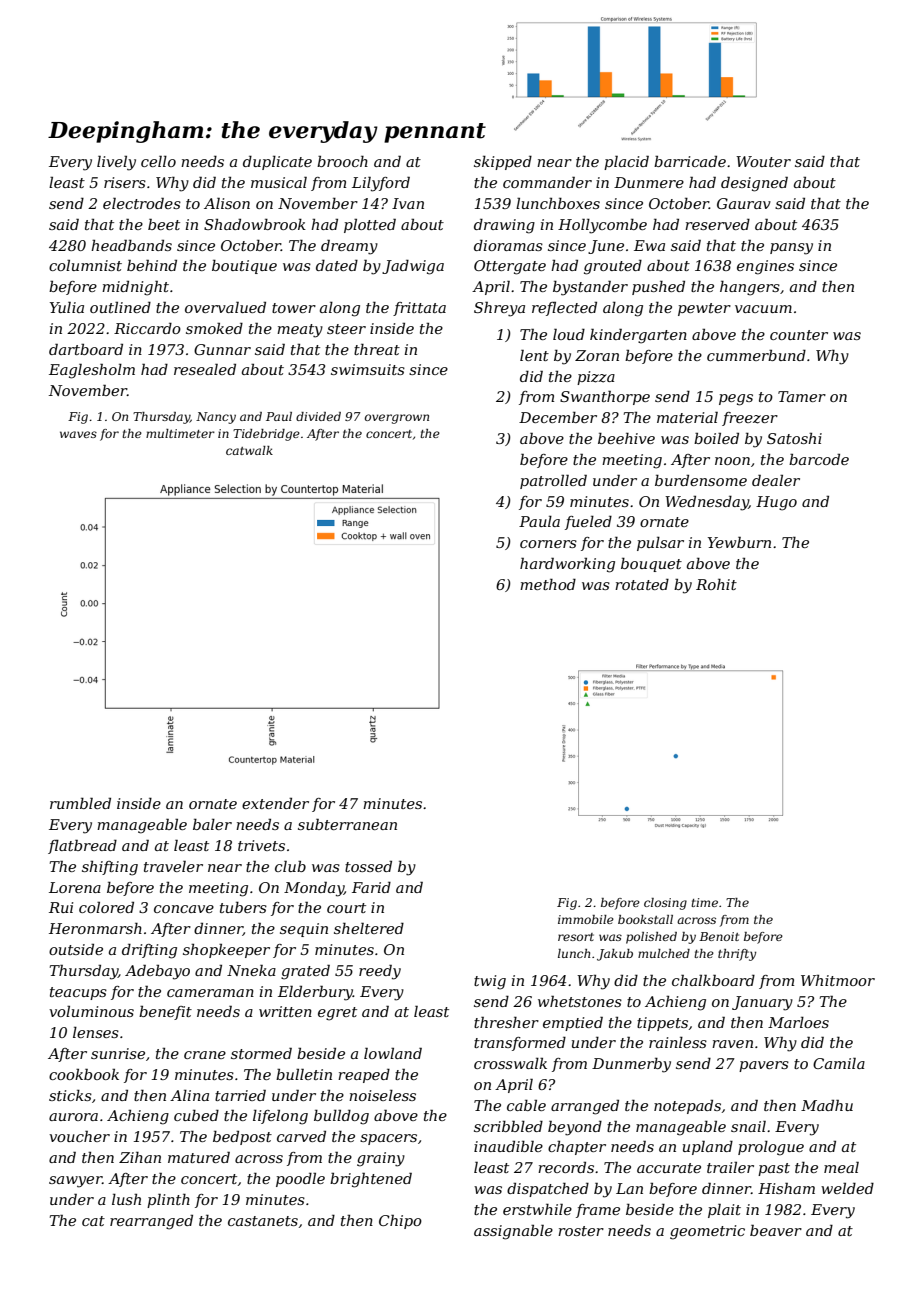 The width and height of the screenshot is (924, 1308). What do you see at coordinates (249, 450) in the screenshot?
I see `catwalk` at bounding box center [249, 450].
